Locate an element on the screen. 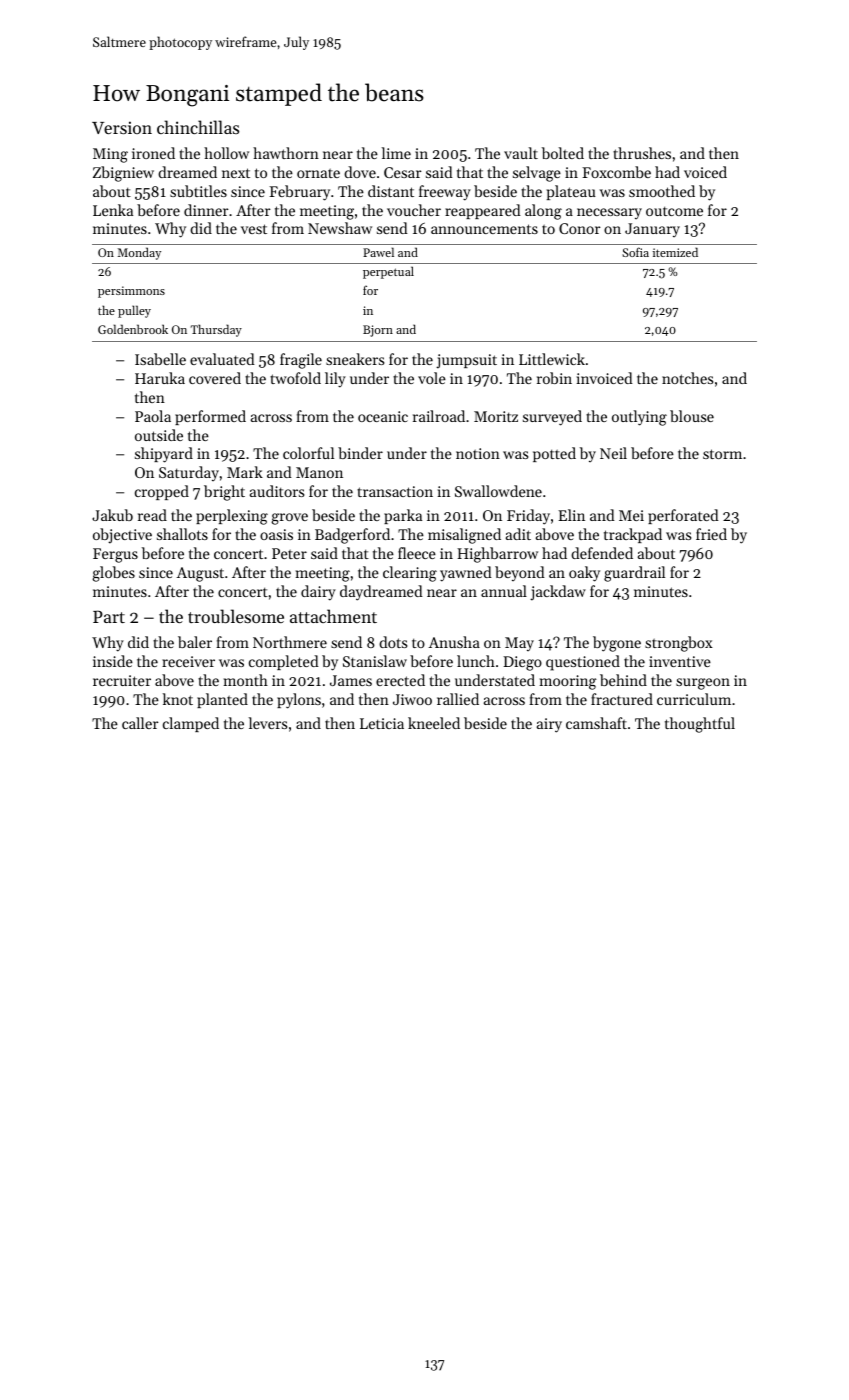 The width and height of the screenshot is (849, 1400). Version is located at coordinates (122, 127).
